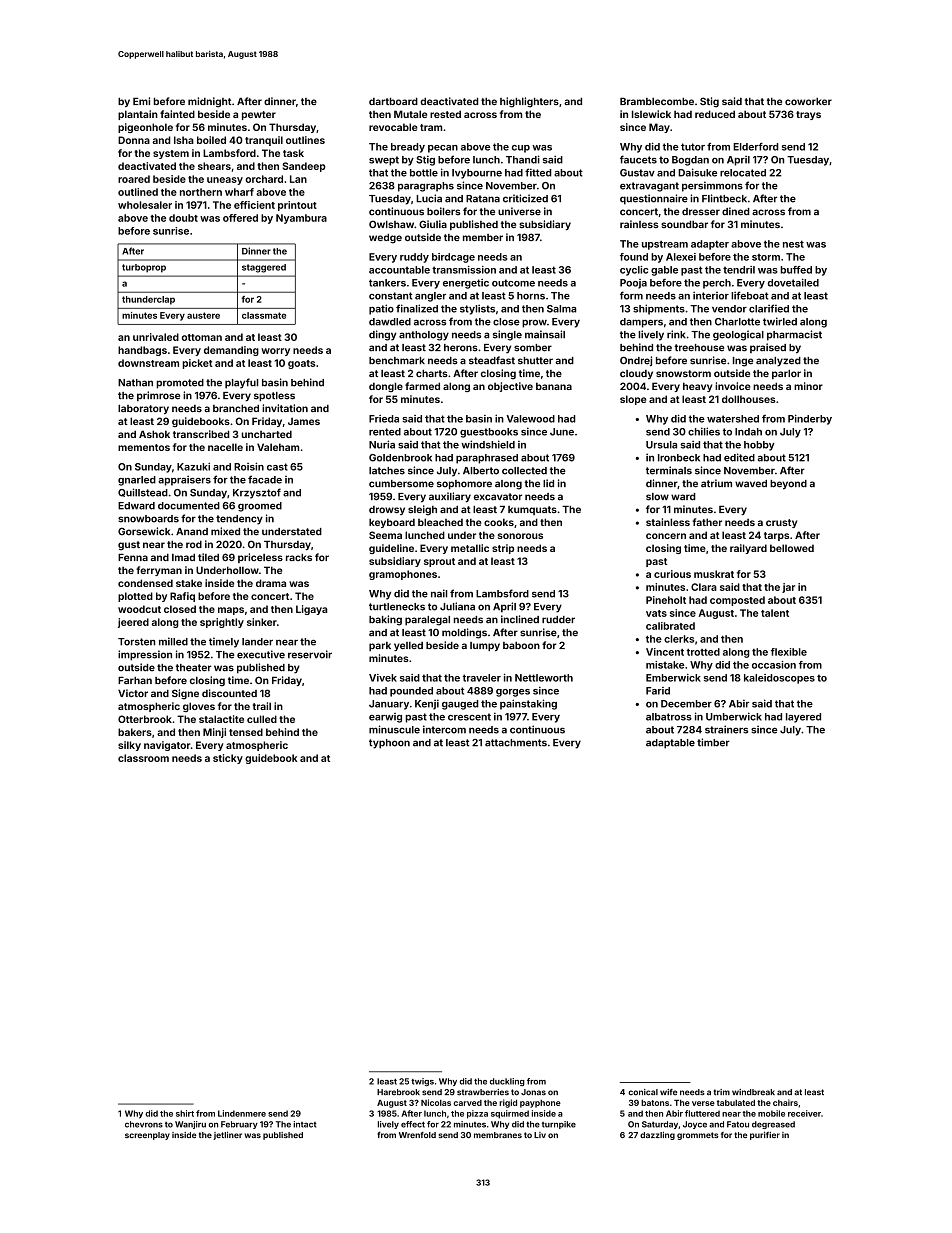  I want to click on highlighters, so click(529, 102).
